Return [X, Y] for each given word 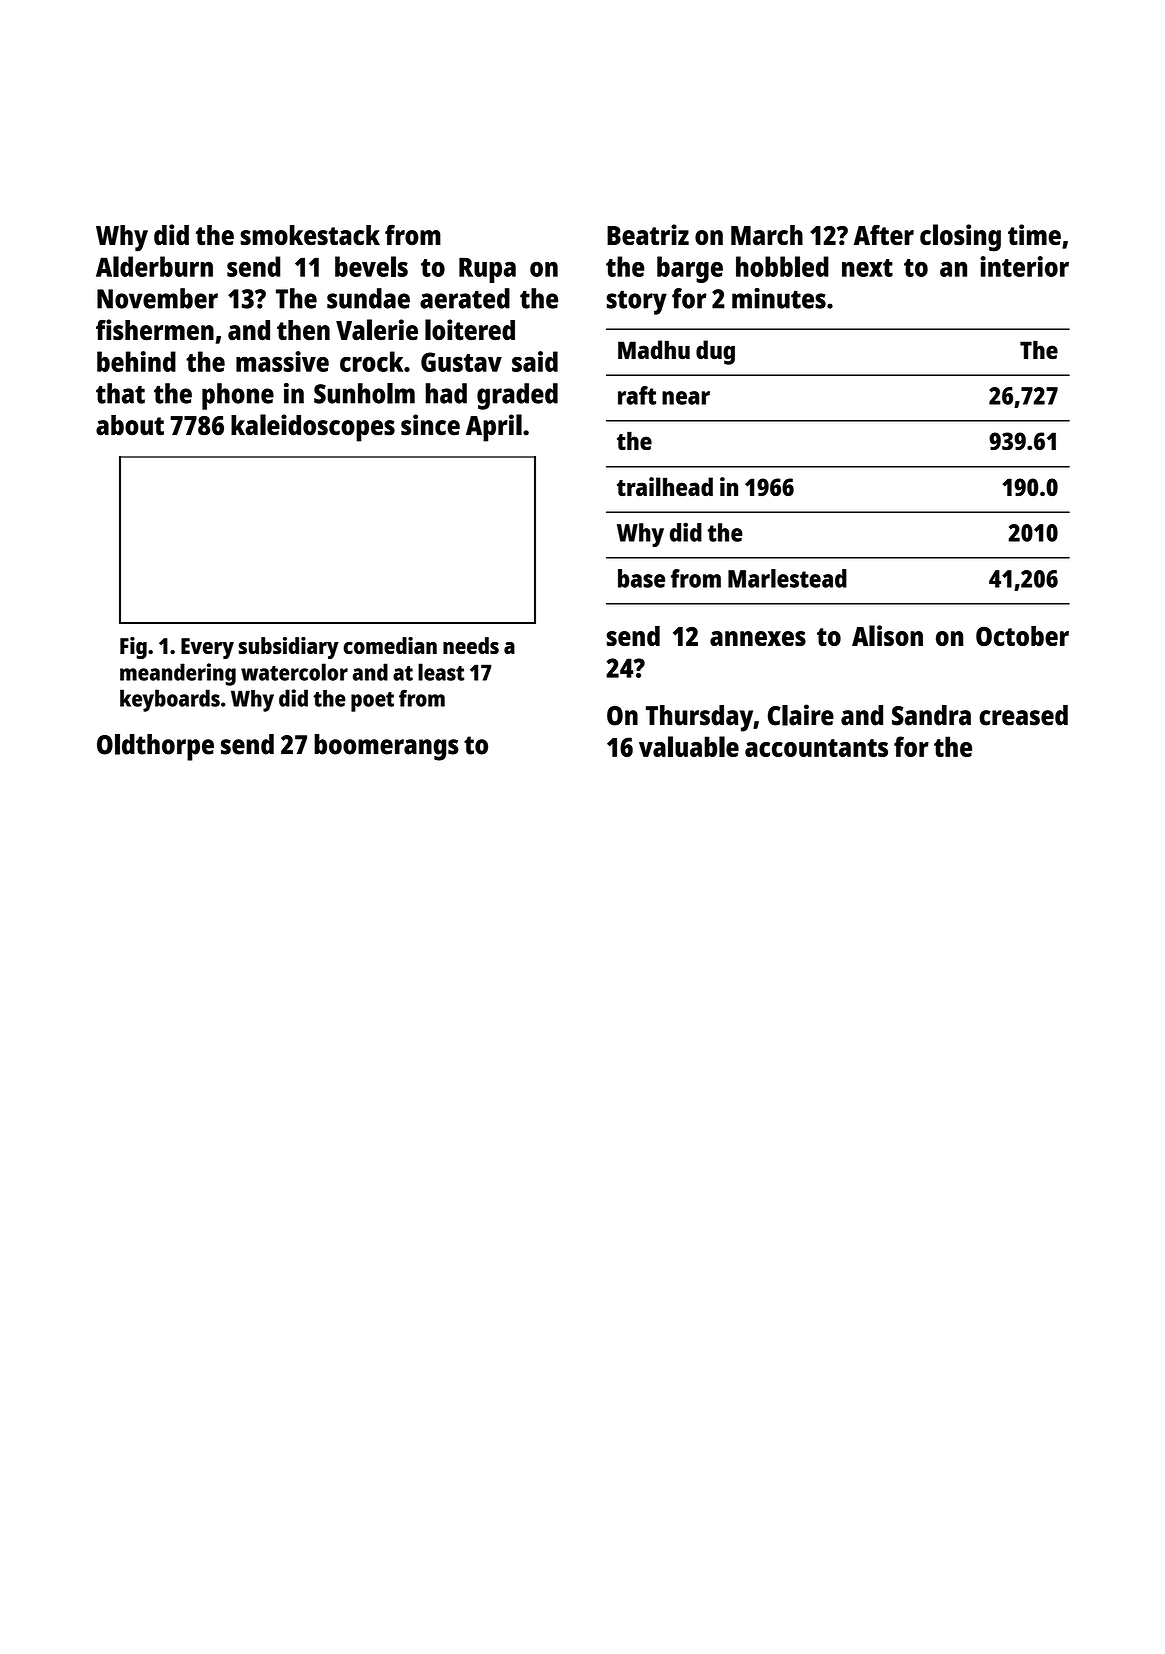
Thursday [699, 718]
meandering [178, 674]
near [686, 398]
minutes [779, 298]
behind [136, 361]
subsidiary [289, 648]
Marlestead [787, 578]
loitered [470, 330]
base [641, 578]
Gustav [461, 362]
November [157, 298]
